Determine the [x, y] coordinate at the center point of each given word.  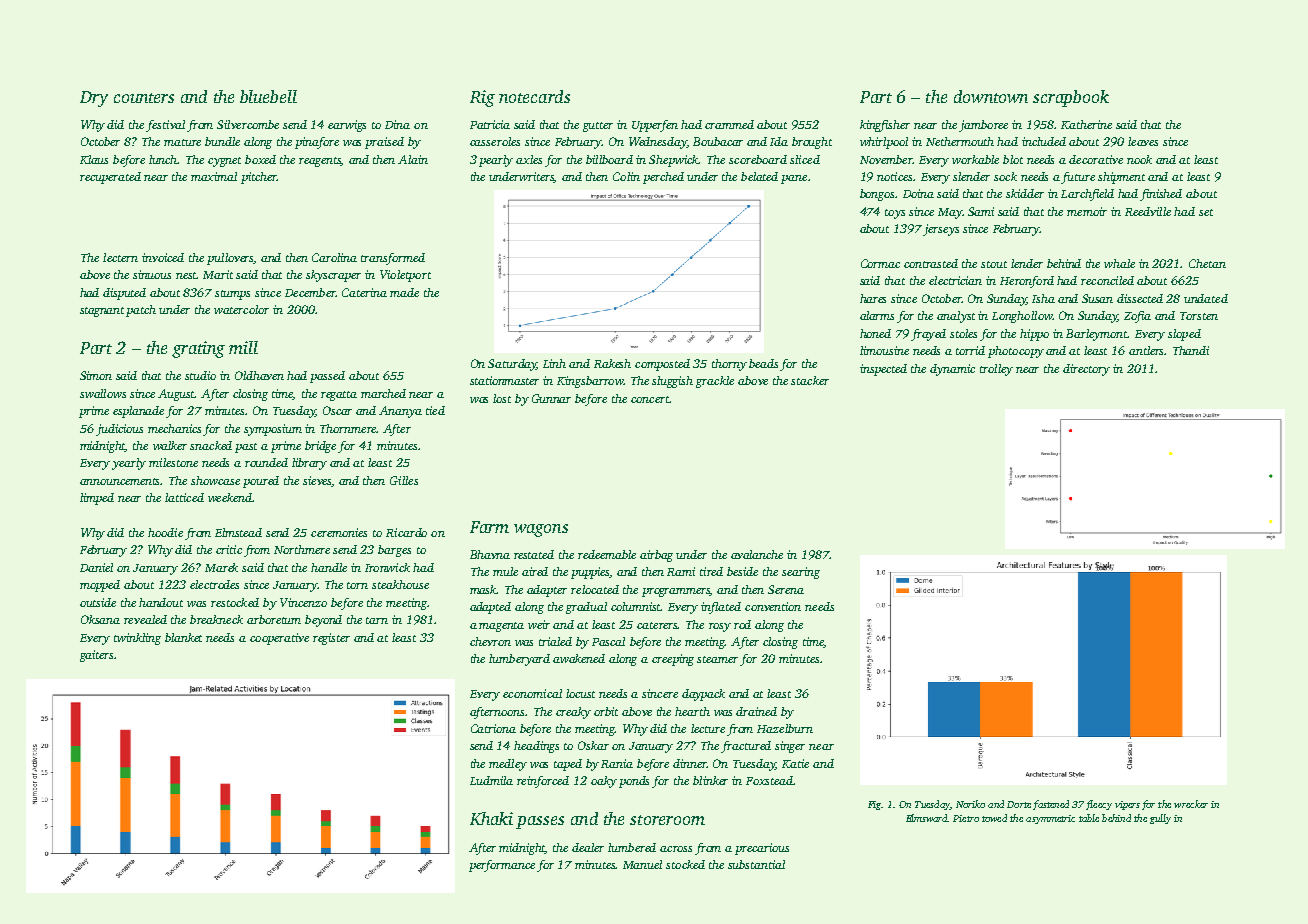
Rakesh [612, 363]
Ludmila [491, 780]
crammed [729, 124]
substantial [756, 864]
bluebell [268, 96]
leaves [1143, 141]
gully [1160, 819]
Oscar [337, 410]
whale [1119, 263]
